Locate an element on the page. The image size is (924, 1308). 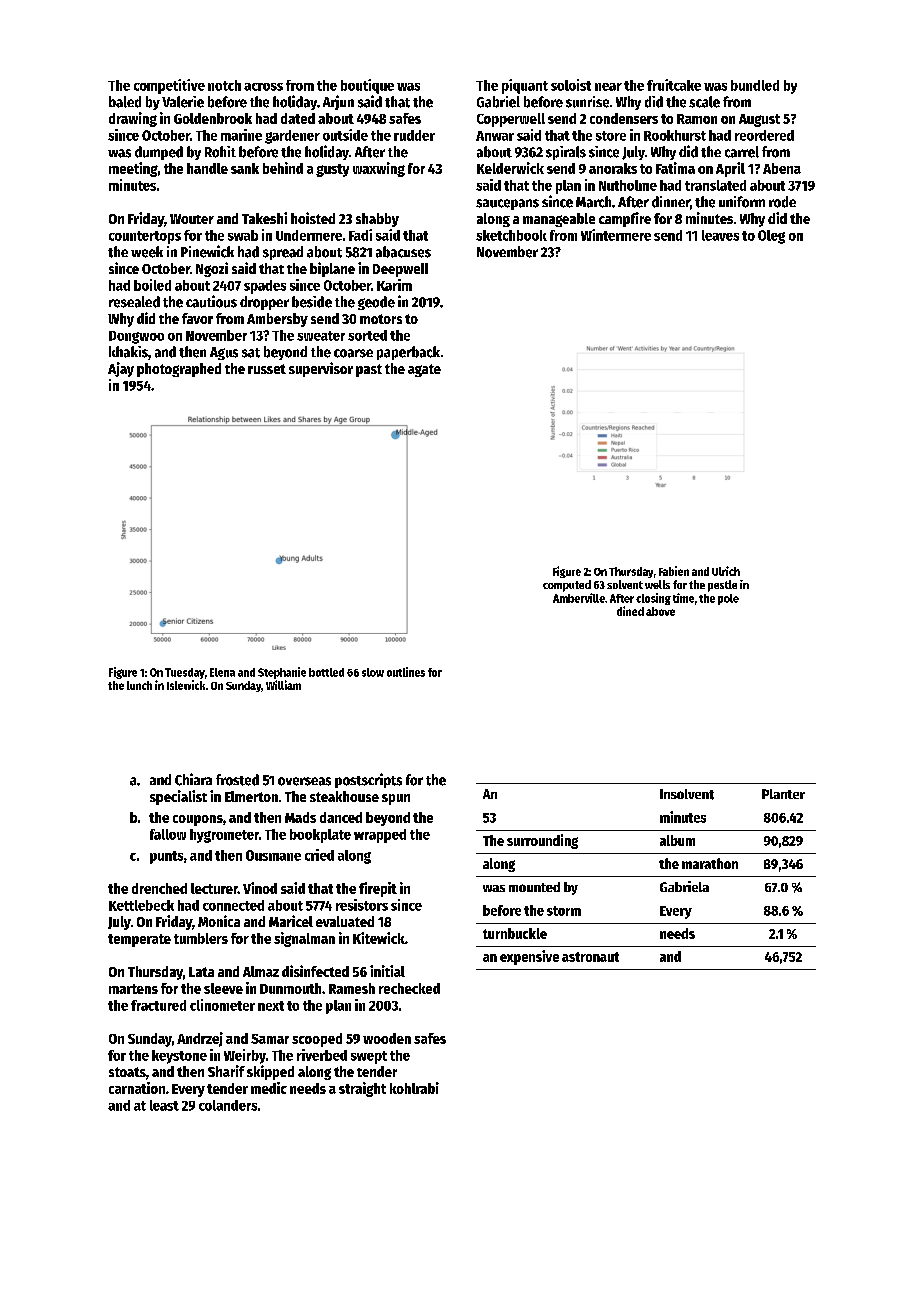
Weirby is located at coordinates (245, 1056).
